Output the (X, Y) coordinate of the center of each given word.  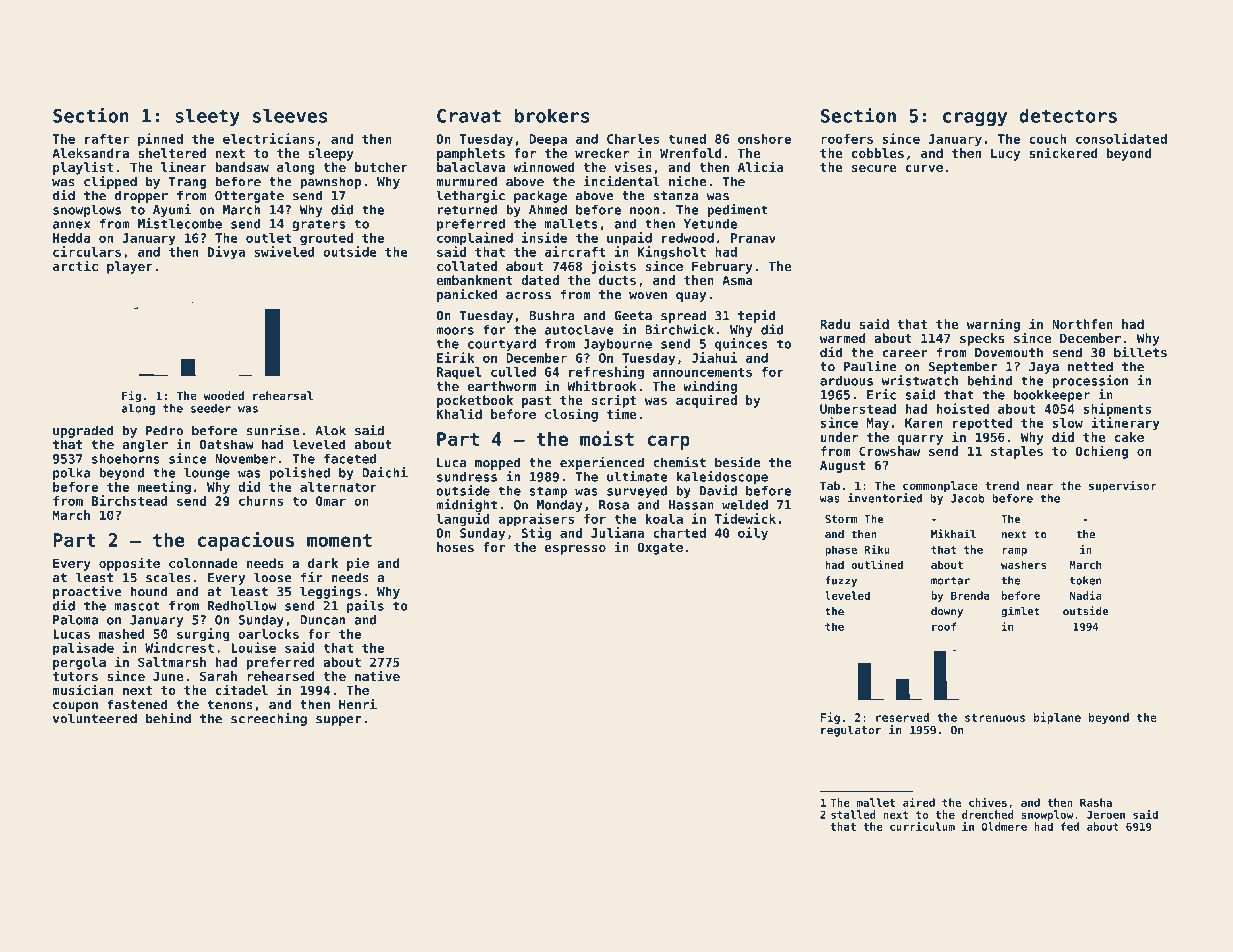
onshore (764, 139)
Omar (331, 501)
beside (737, 462)
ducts (617, 280)
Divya (226, 253)
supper (338, 721)
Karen (924, 423)
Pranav (753, 238)
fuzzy (841, 581)
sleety (207, 117)
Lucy (1005, 154)
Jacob (968, 498)
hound (149, 591)
